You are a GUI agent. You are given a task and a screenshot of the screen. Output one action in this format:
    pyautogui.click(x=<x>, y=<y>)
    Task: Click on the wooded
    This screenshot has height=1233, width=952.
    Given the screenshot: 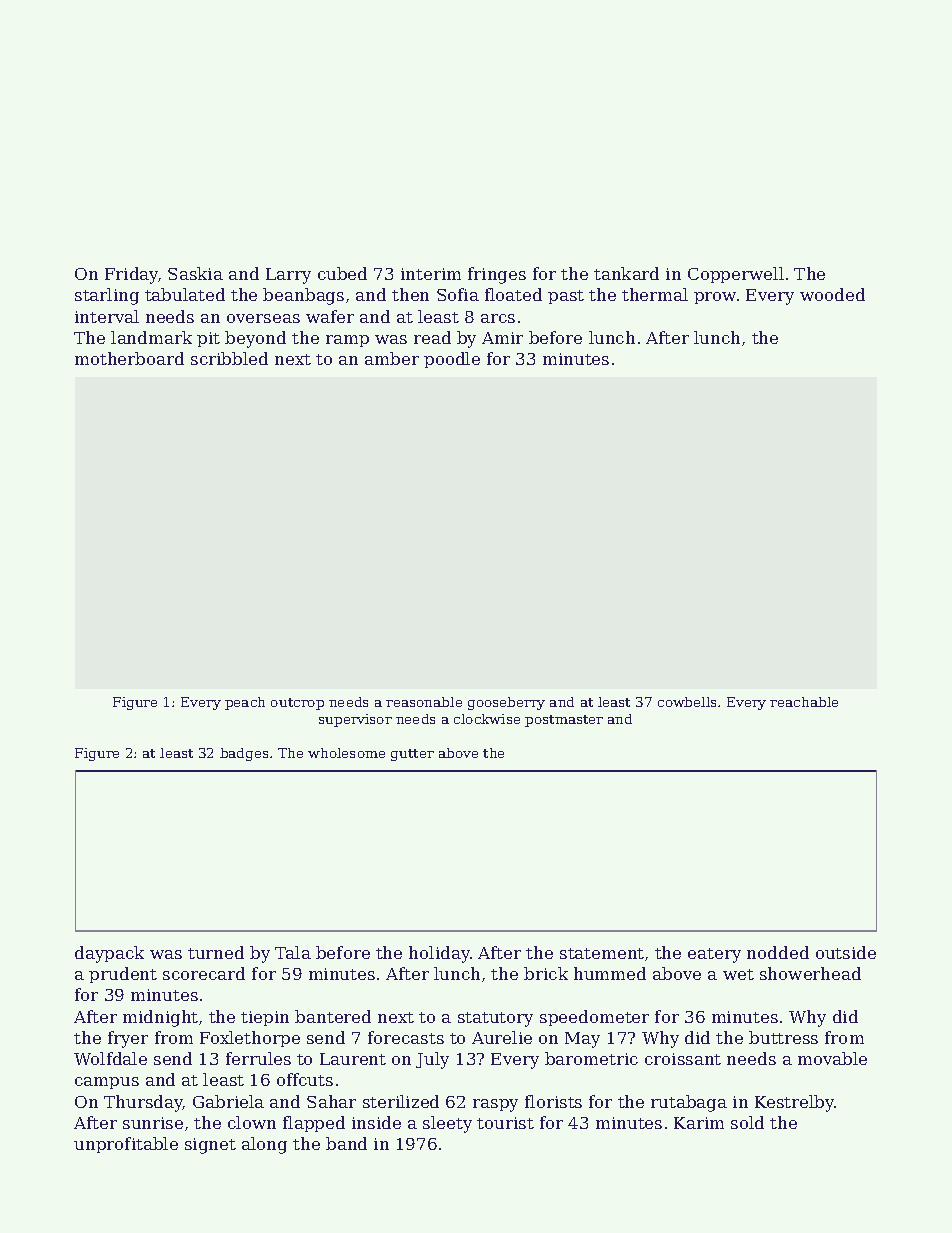 What is the action you would take?
    pyautogui.click(x=832, y=294)
